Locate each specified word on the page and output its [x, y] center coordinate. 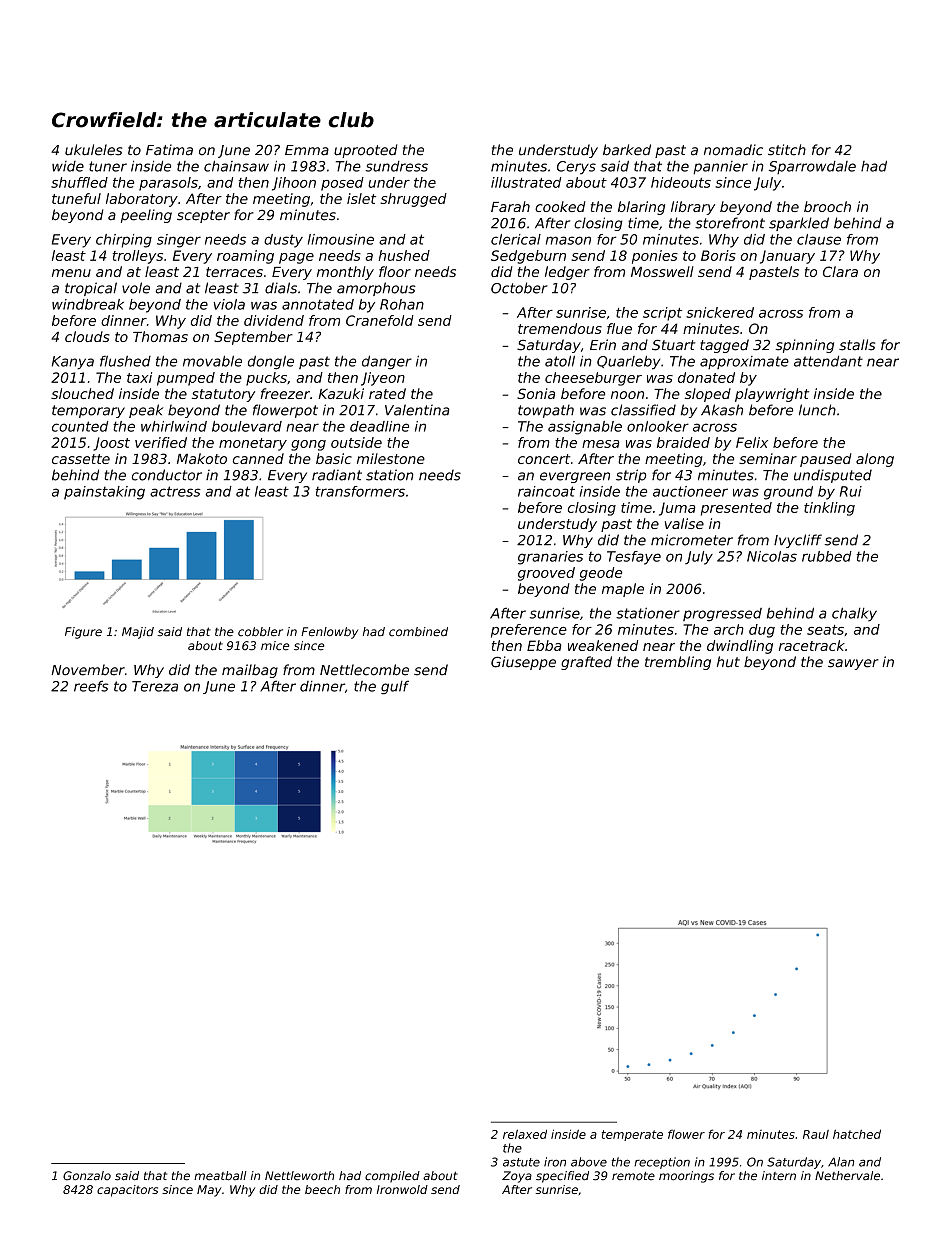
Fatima [169, 150]
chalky [854, 614]
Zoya [517, 1177]
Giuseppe [523, 663]
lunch [817, 410]
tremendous [560, 328]
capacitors [127, 1191]
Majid [138, 633]
